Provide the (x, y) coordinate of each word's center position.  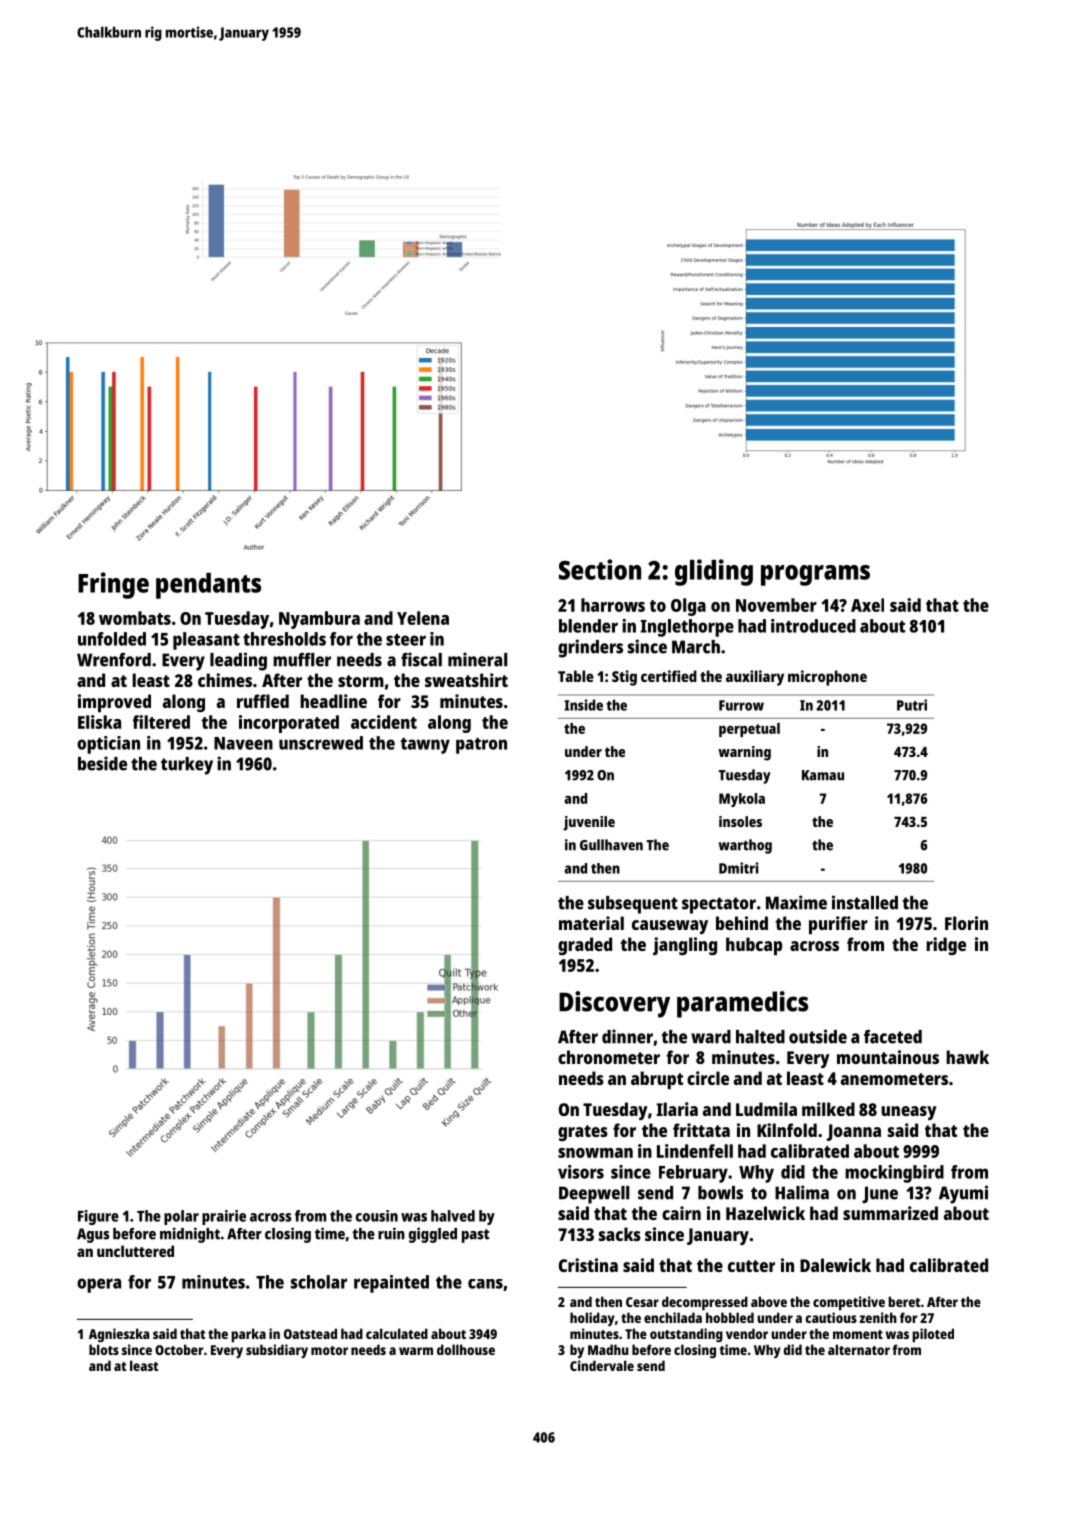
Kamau (823, 775)
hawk (967, 1057)
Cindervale (602, 1365)
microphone (827, 678)
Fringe (113, 585)
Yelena (423, 618)
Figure (98, 1217)
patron (481, 746)
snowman (595, 1153)
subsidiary (277, 1351)
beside (102, 763)
